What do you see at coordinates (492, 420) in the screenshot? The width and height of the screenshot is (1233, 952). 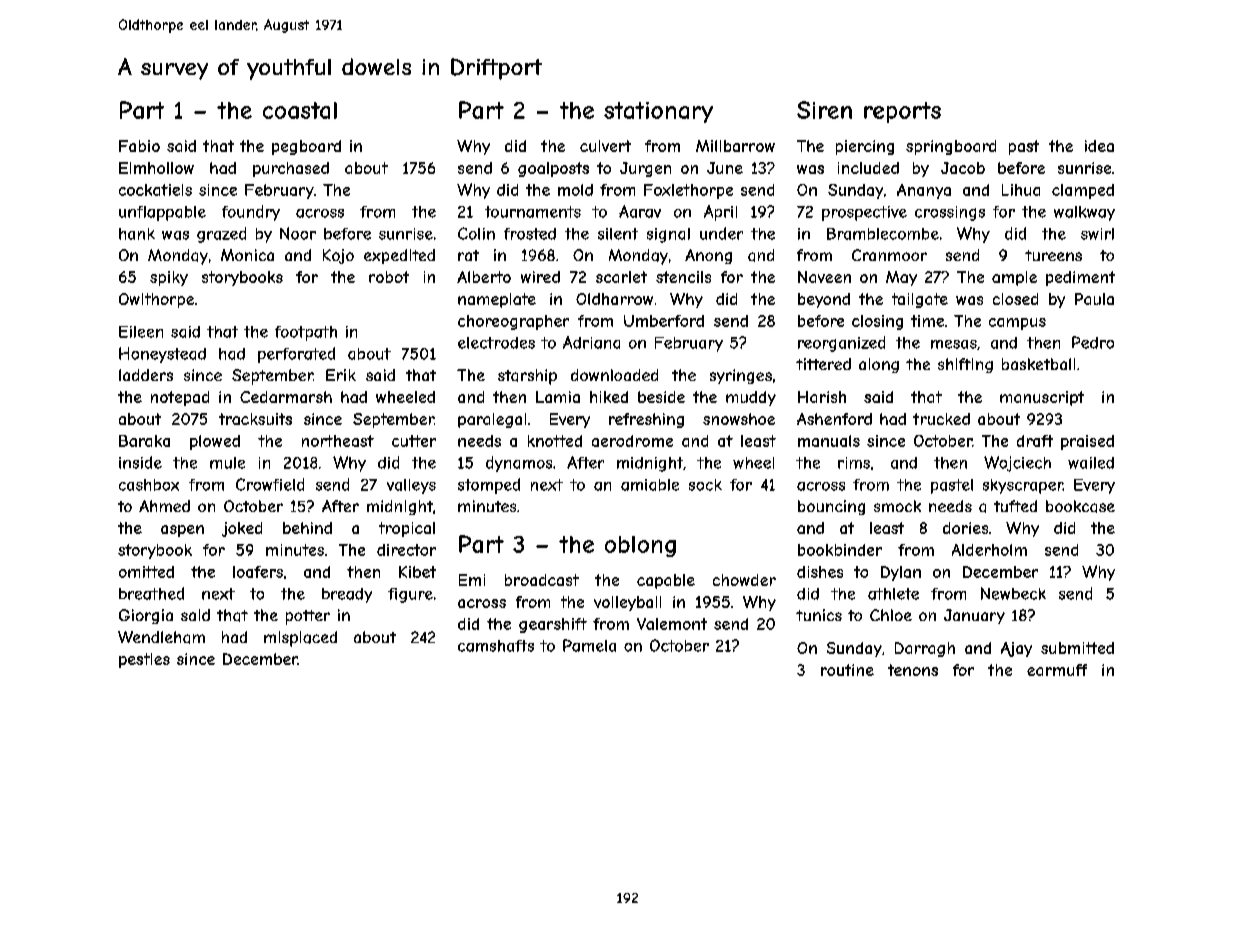 I see `paralegal` at bounding box center [492, 420].
